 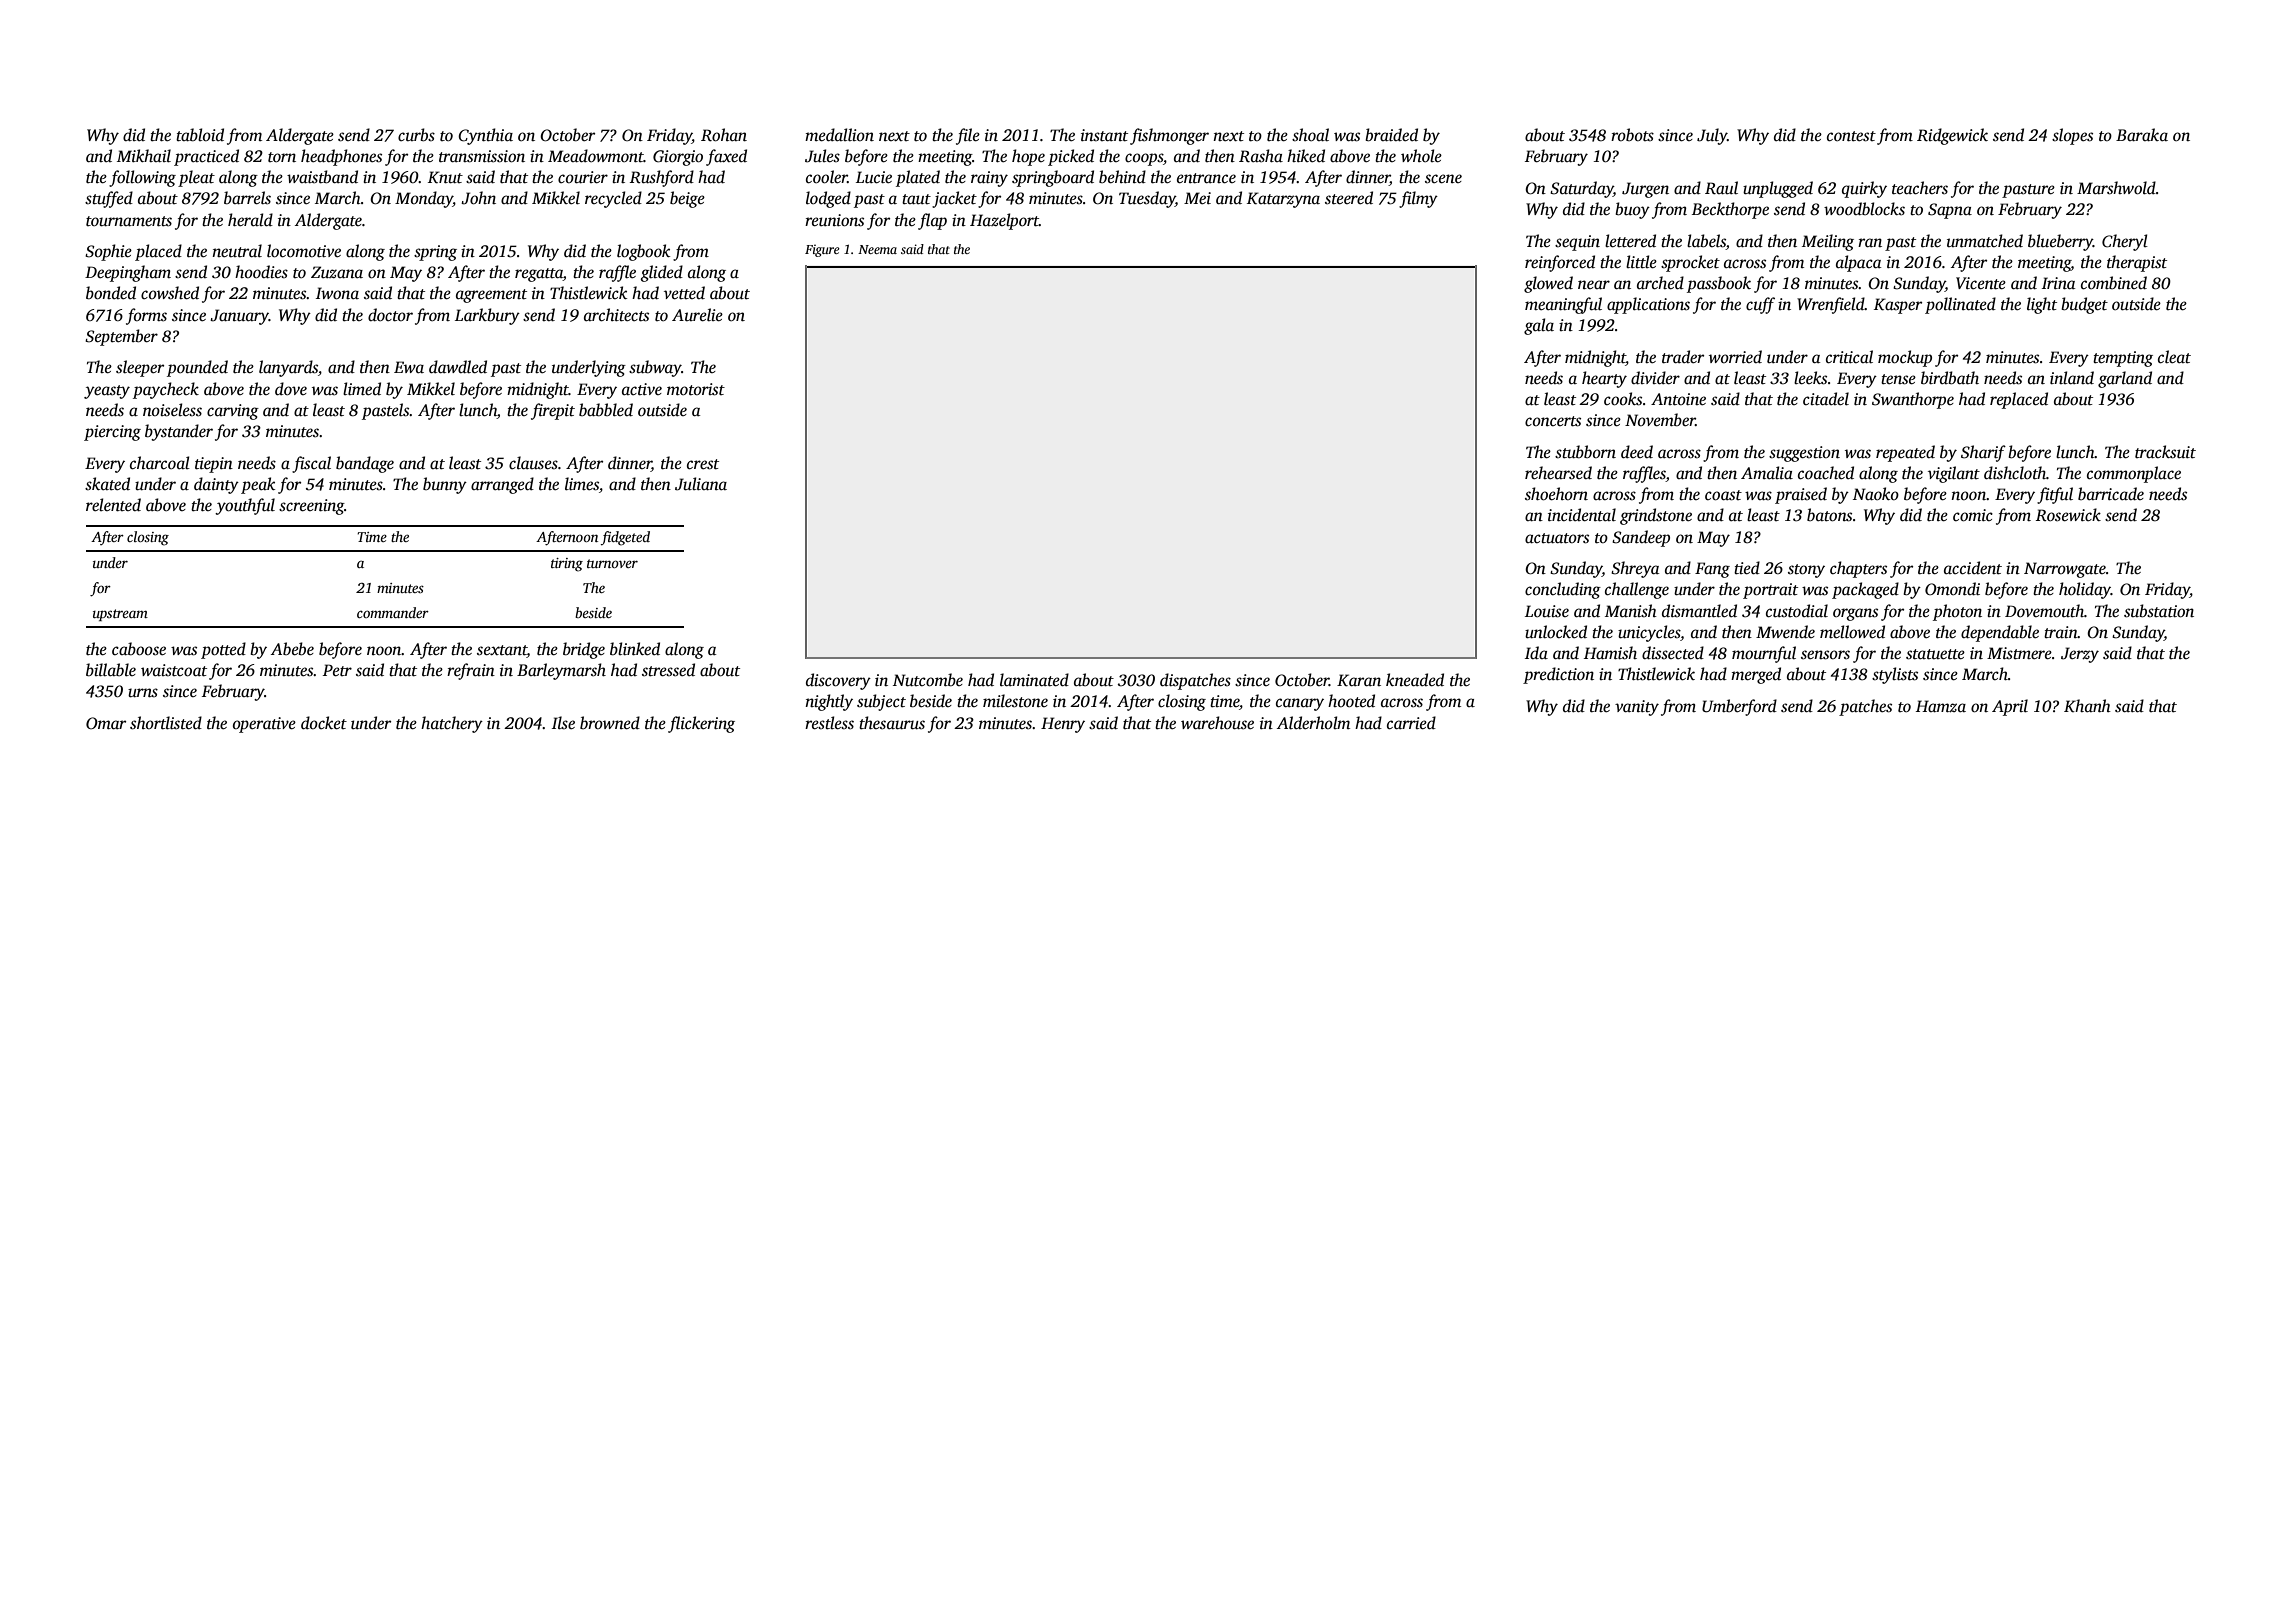 I want to click on upstream, so click(x=120, y=615).
